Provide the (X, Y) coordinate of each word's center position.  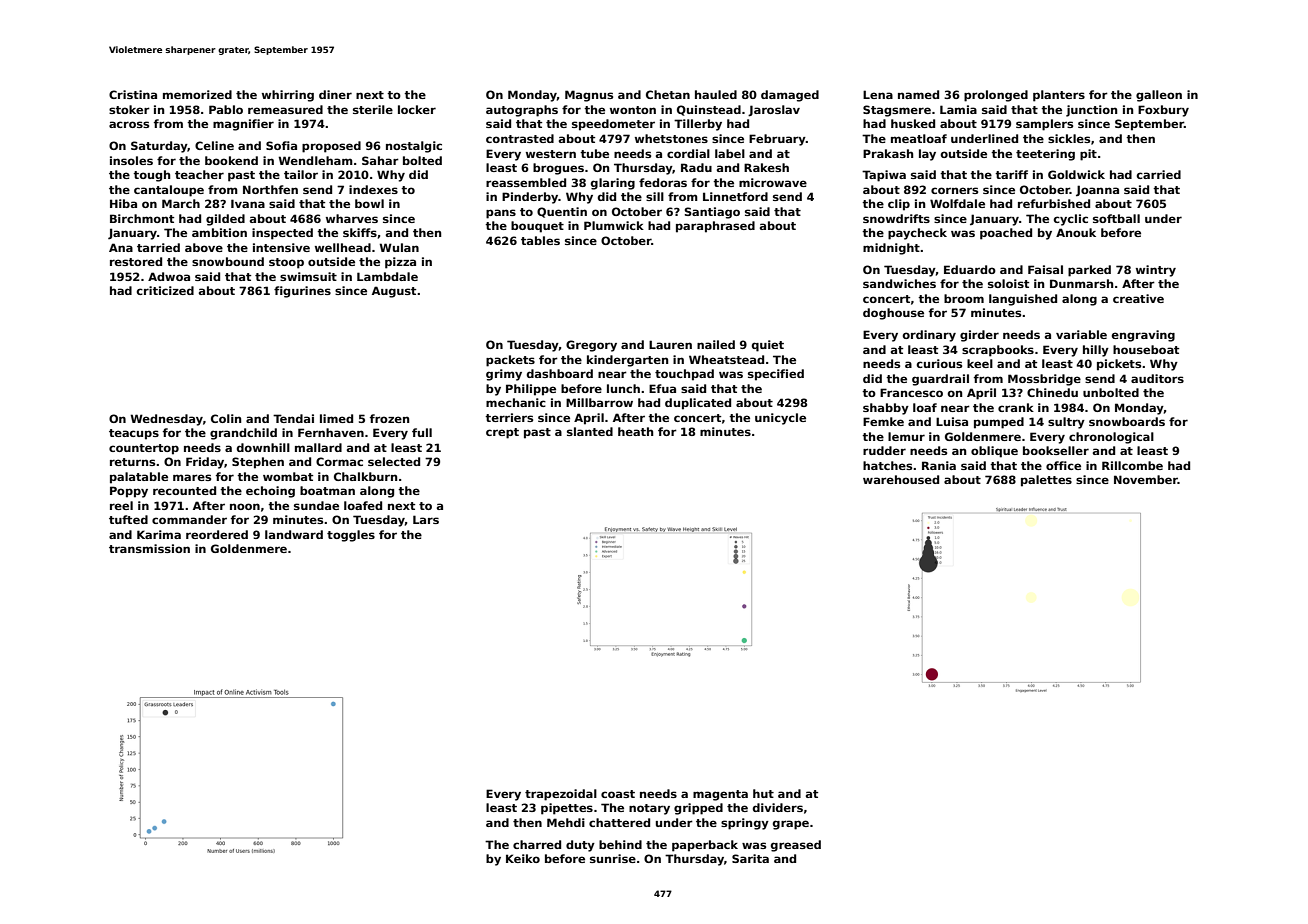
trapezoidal (561, 795)
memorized (197, 94)
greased (796, 846)
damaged (790, 96)
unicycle (780, 419)
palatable (139, 478)
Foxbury (1163, 111)
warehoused (901, 479)
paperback (705, 846)
